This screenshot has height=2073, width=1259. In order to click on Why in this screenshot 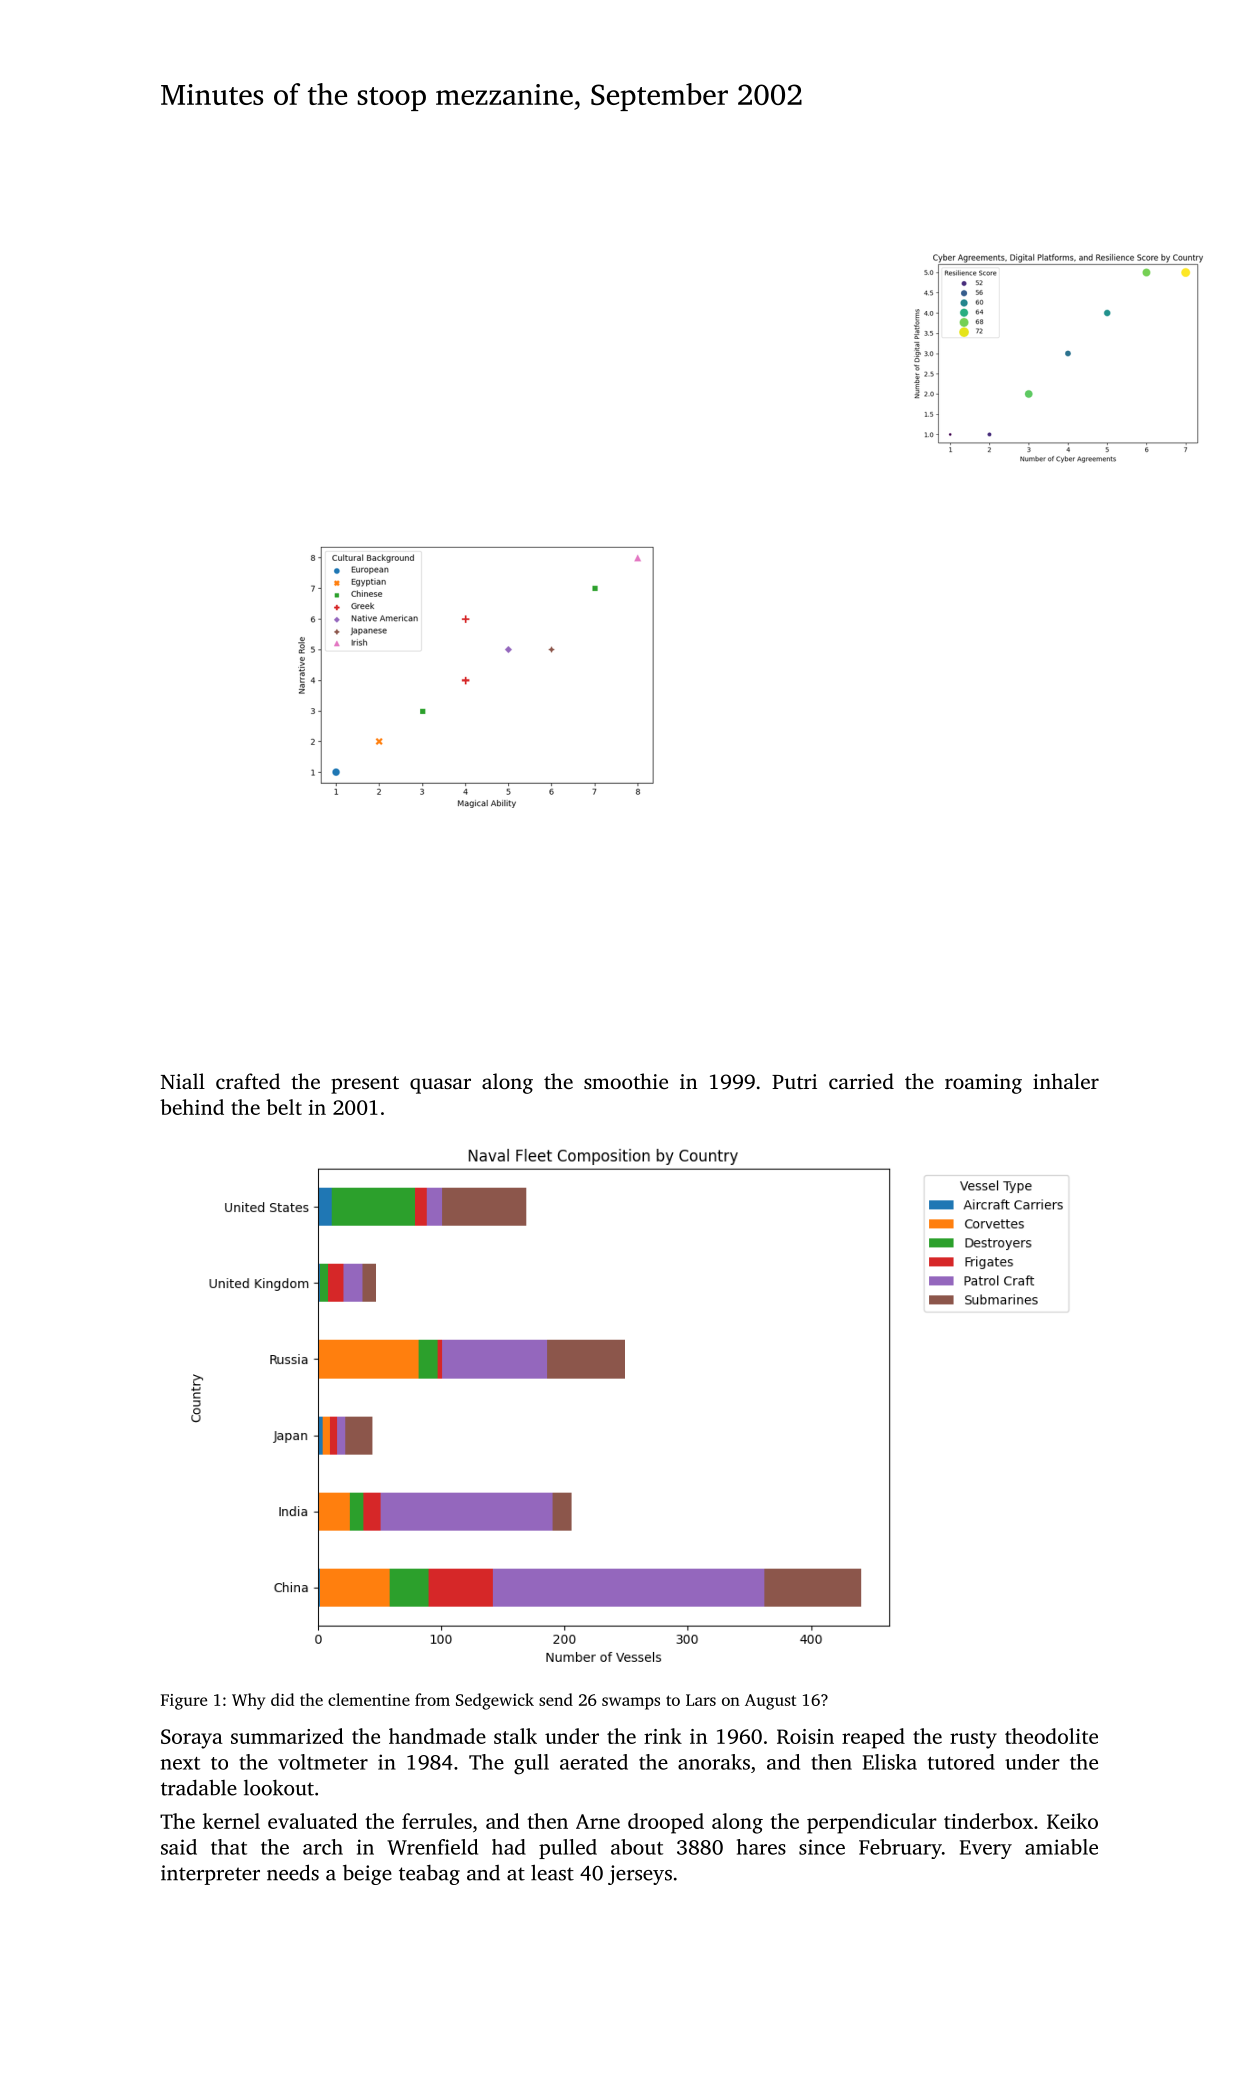, I will do `click(248, 1701)`.
